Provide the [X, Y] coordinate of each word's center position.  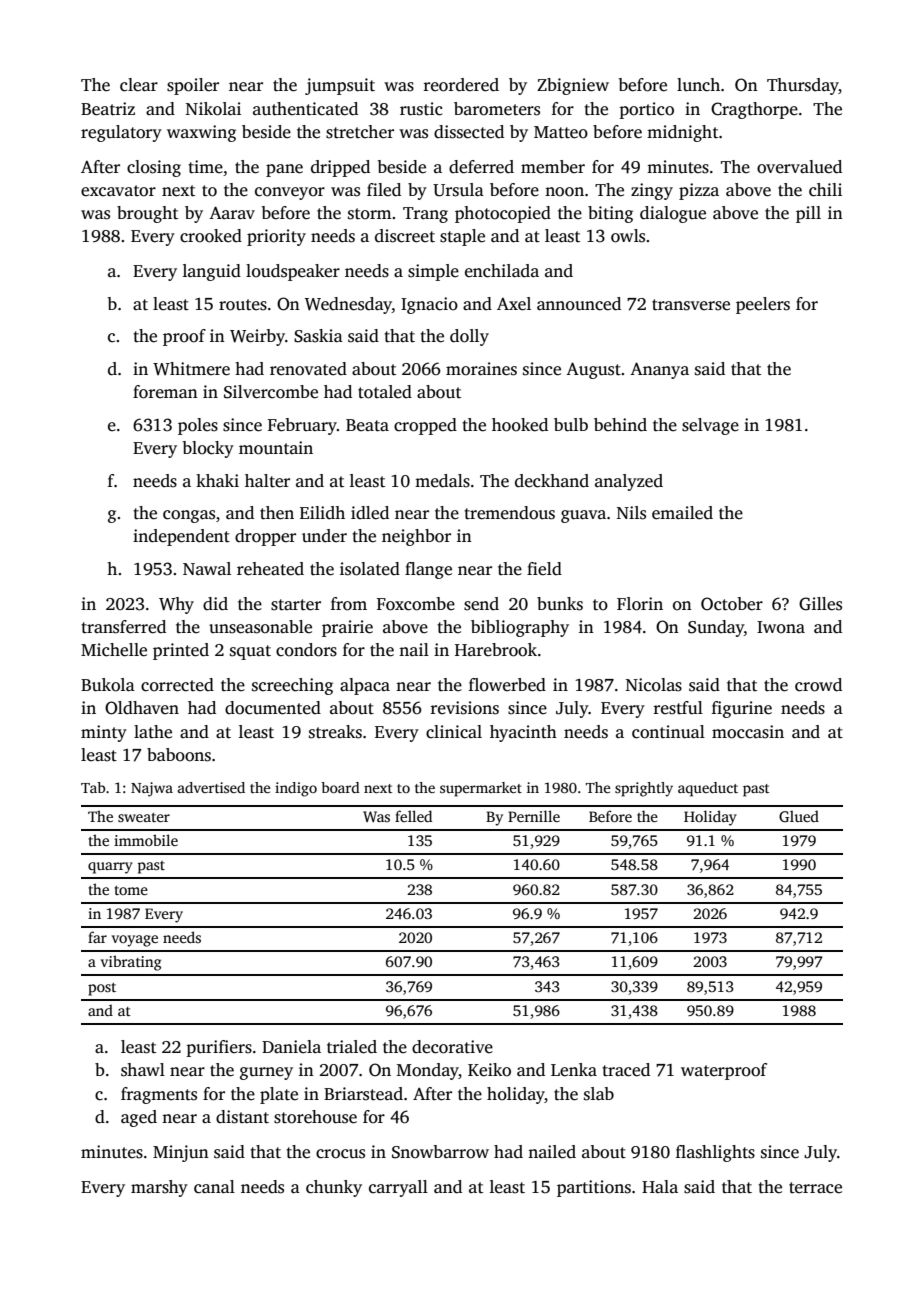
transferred [123, 627]
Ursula [458, 190]
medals [442, 481]
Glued [799, 816]
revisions [464, 708]
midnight [682, 133]
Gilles [820, 604]
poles [198, 426]
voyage [135, 941]
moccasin [748, 732]
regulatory [121, 133]
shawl [143, 1070]
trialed [352, 1047]
